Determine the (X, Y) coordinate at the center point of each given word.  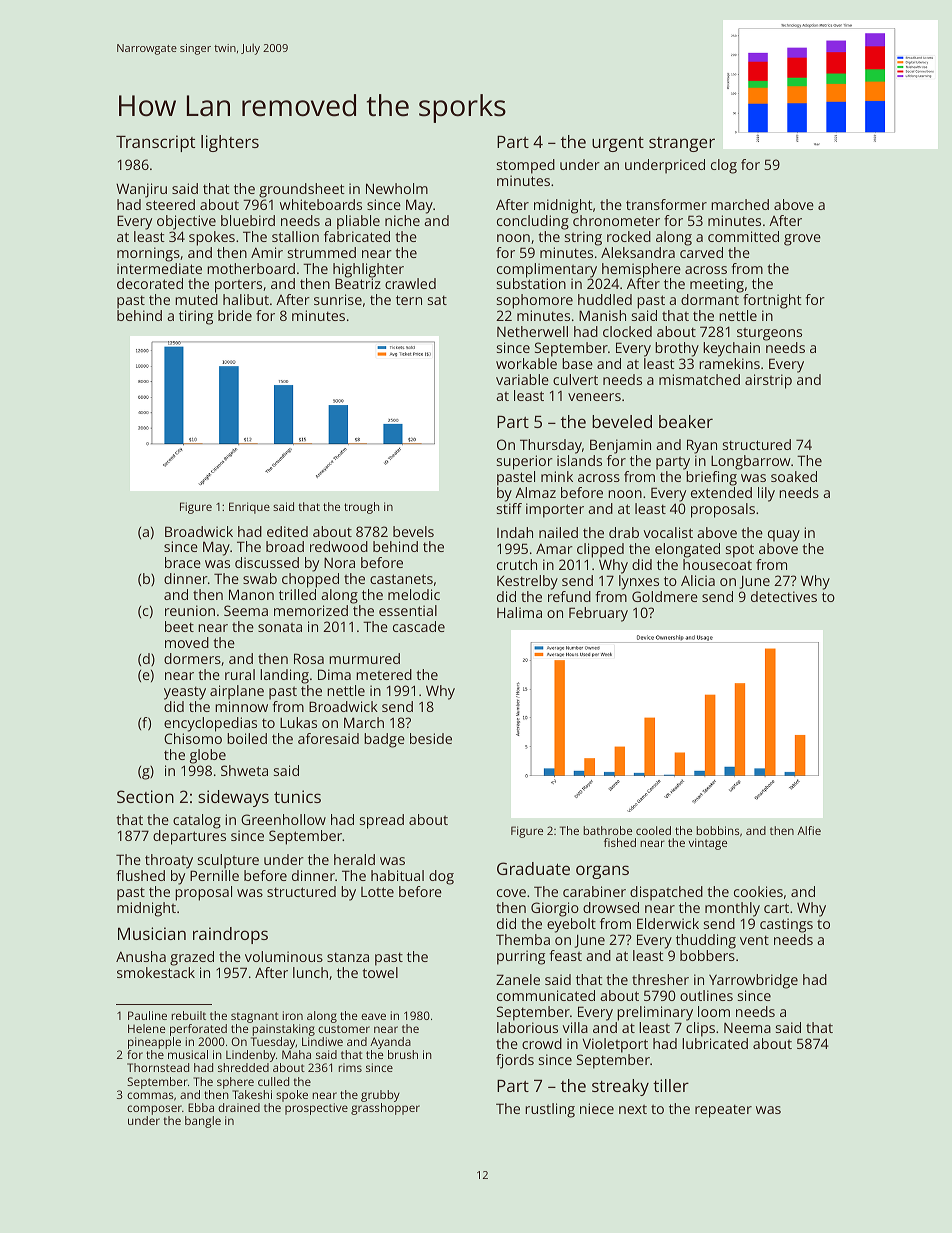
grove (802, 240)
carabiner (594, 891)
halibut (246, 299)
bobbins (717, 830)
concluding (533, 222)
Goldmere (665, 596)
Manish (602, 315)
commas (150, 1095)
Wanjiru (141, 190)
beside (431, 738)
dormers (192, 658)
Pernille (214, 875)
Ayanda (390, 1043)
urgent (618, 144)
